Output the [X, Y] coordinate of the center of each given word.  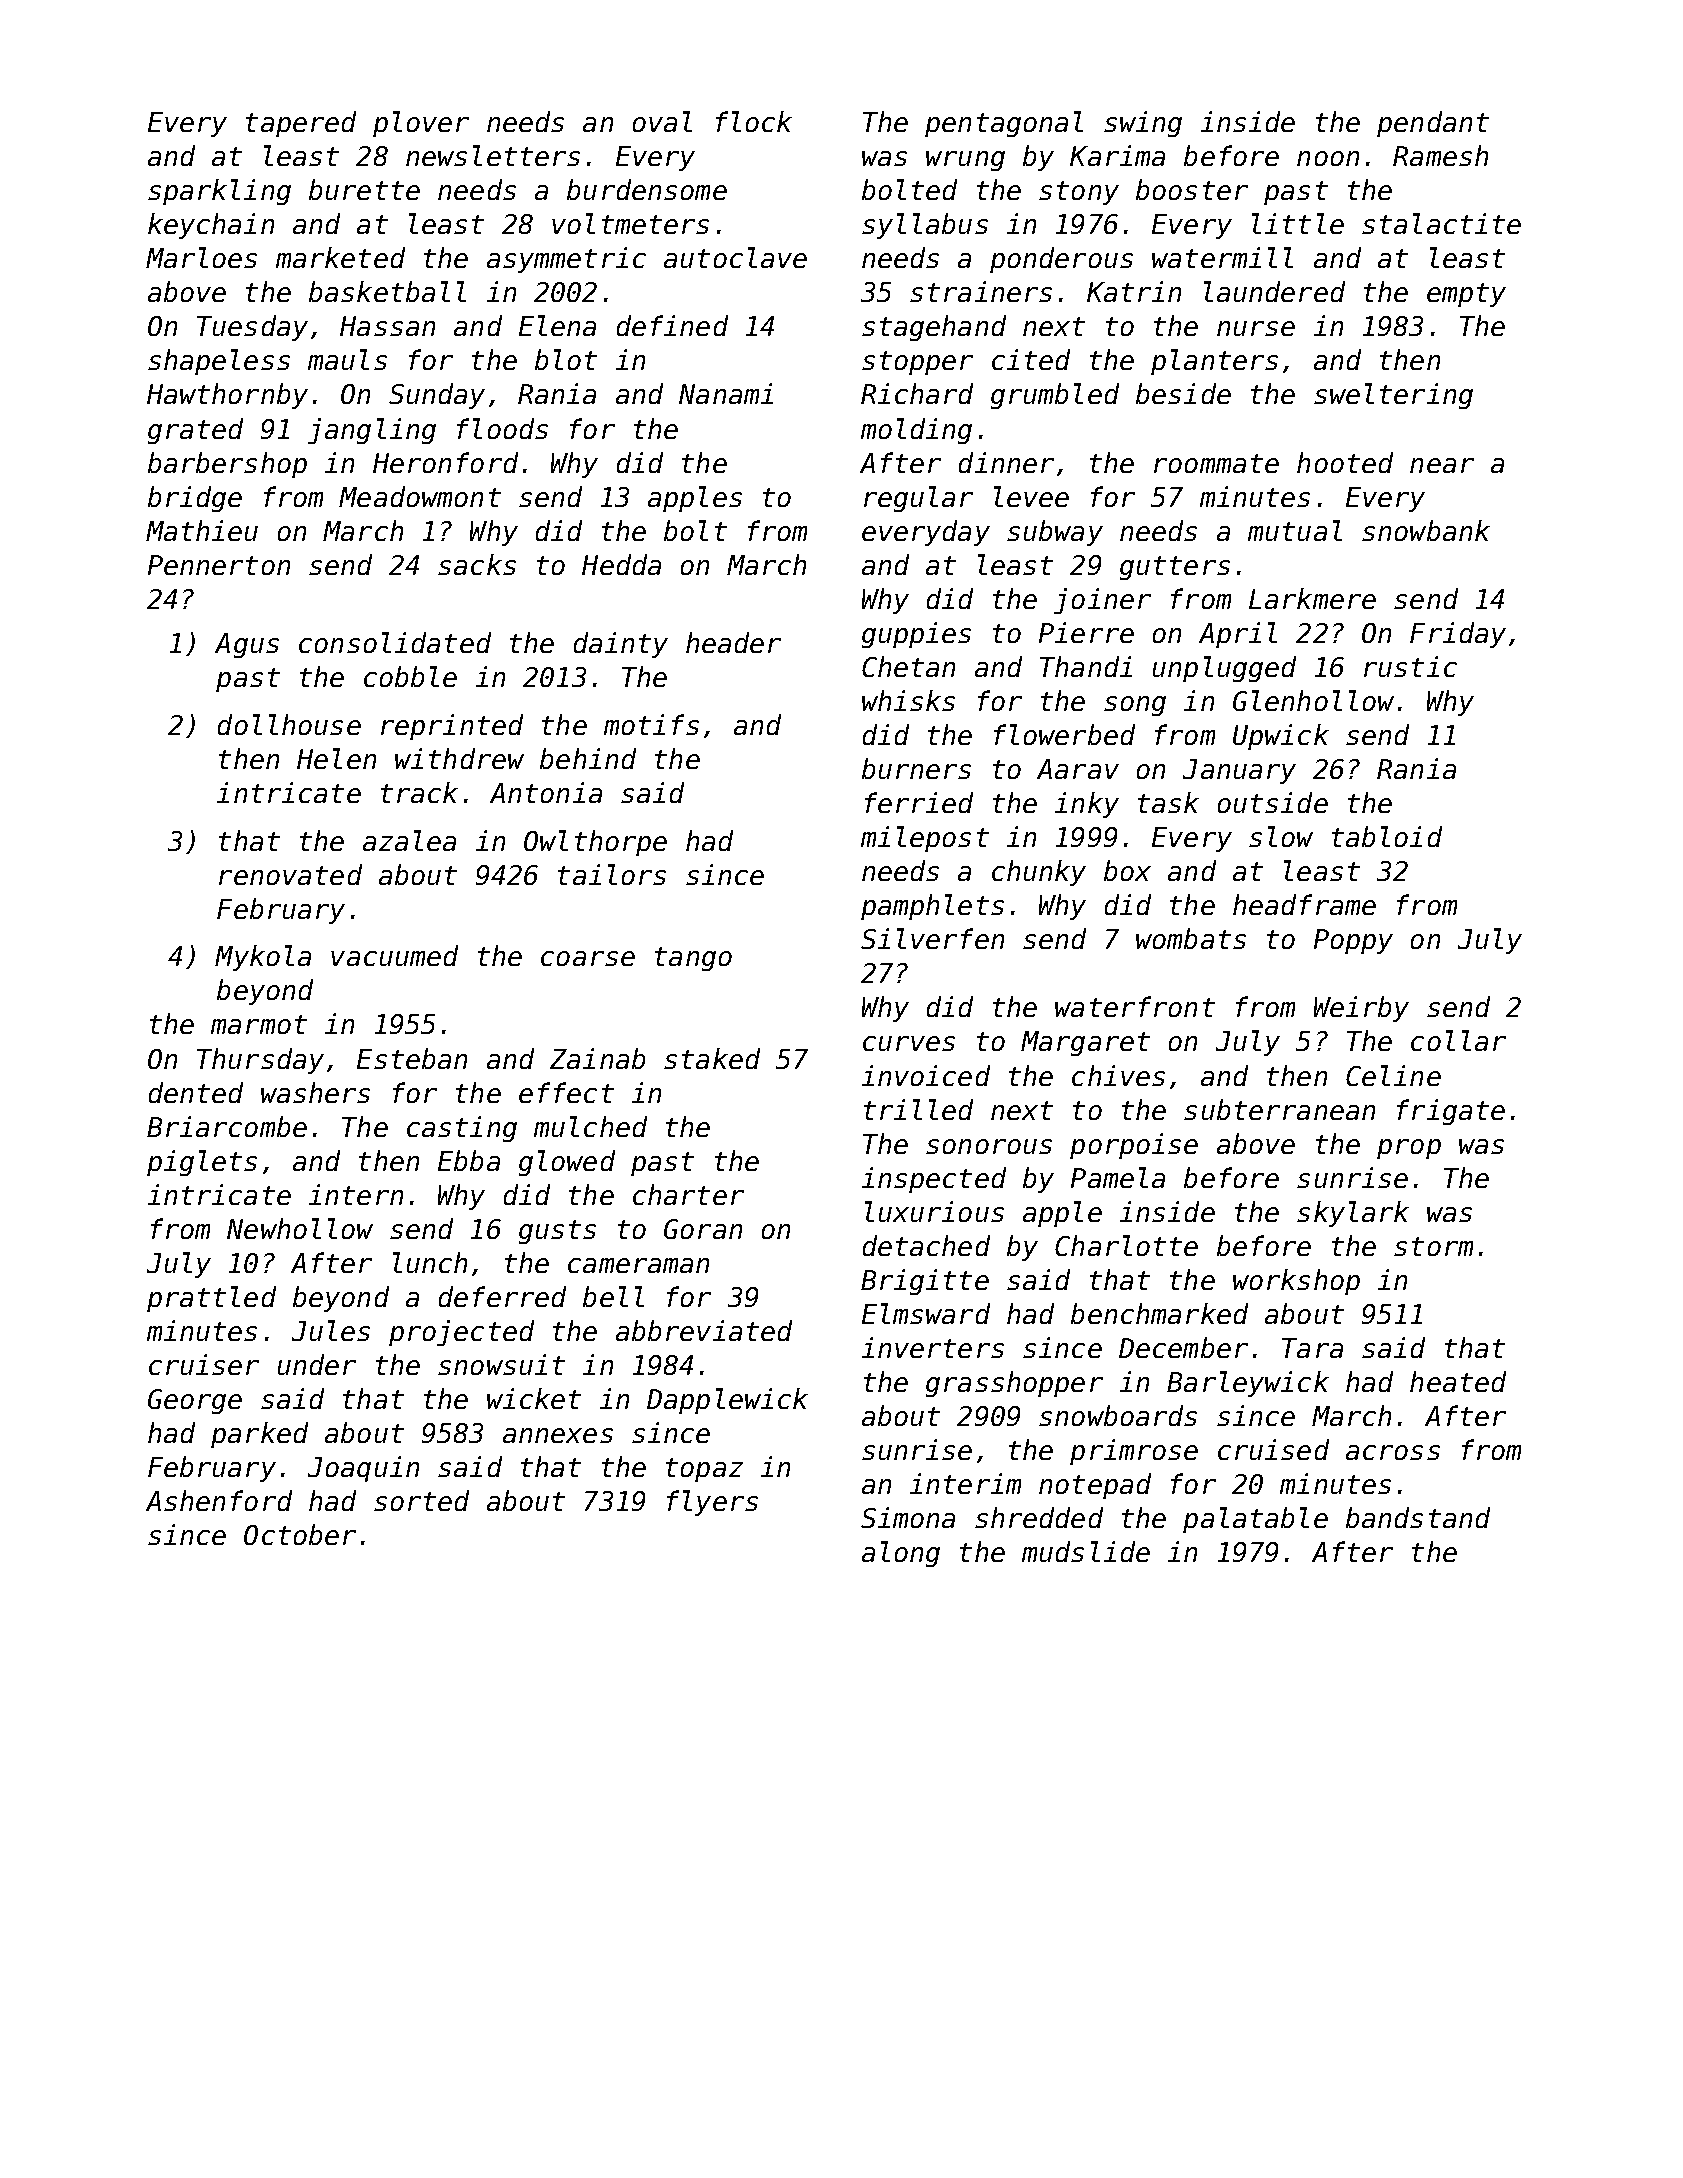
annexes [558, 1435]
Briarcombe [227, 1126]
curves [909, 1043]
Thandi [1086, 666]
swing [1143, 124]
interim [965, 1483]
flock [754, 121]
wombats [1191, 938]
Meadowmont [420, 496]
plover [421, 124]
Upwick [1281, 737]
